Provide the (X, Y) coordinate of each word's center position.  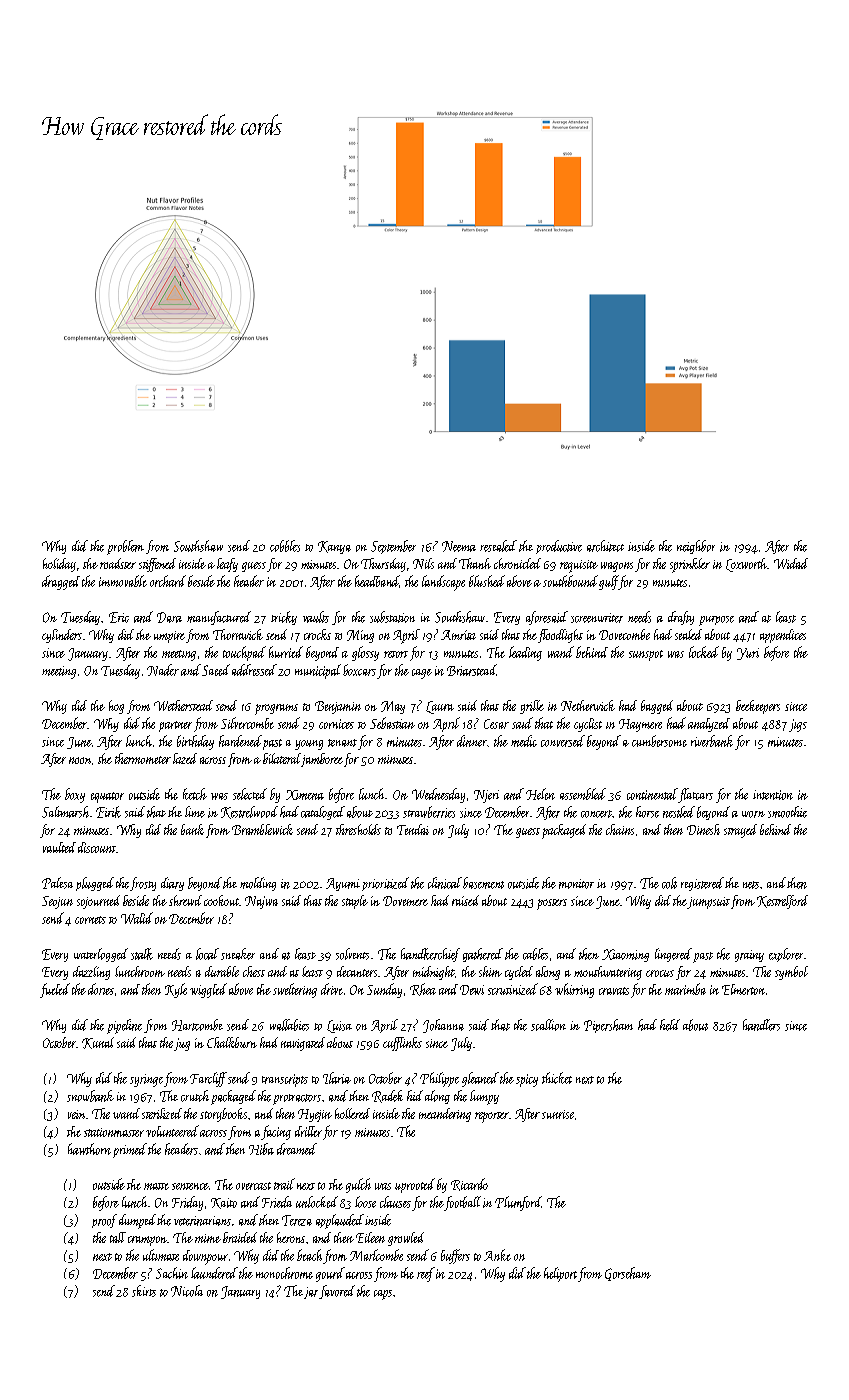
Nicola (187, 1291)
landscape (443, 583)
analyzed (709, 725)
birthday (195, 742)
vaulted (59, 847)
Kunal (98, 1043)
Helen (540, 794)
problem (125, 547)
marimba (685, 989)
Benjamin (338, 707)
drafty (681, 618)
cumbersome (659, 741)
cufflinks (402, 1044)
